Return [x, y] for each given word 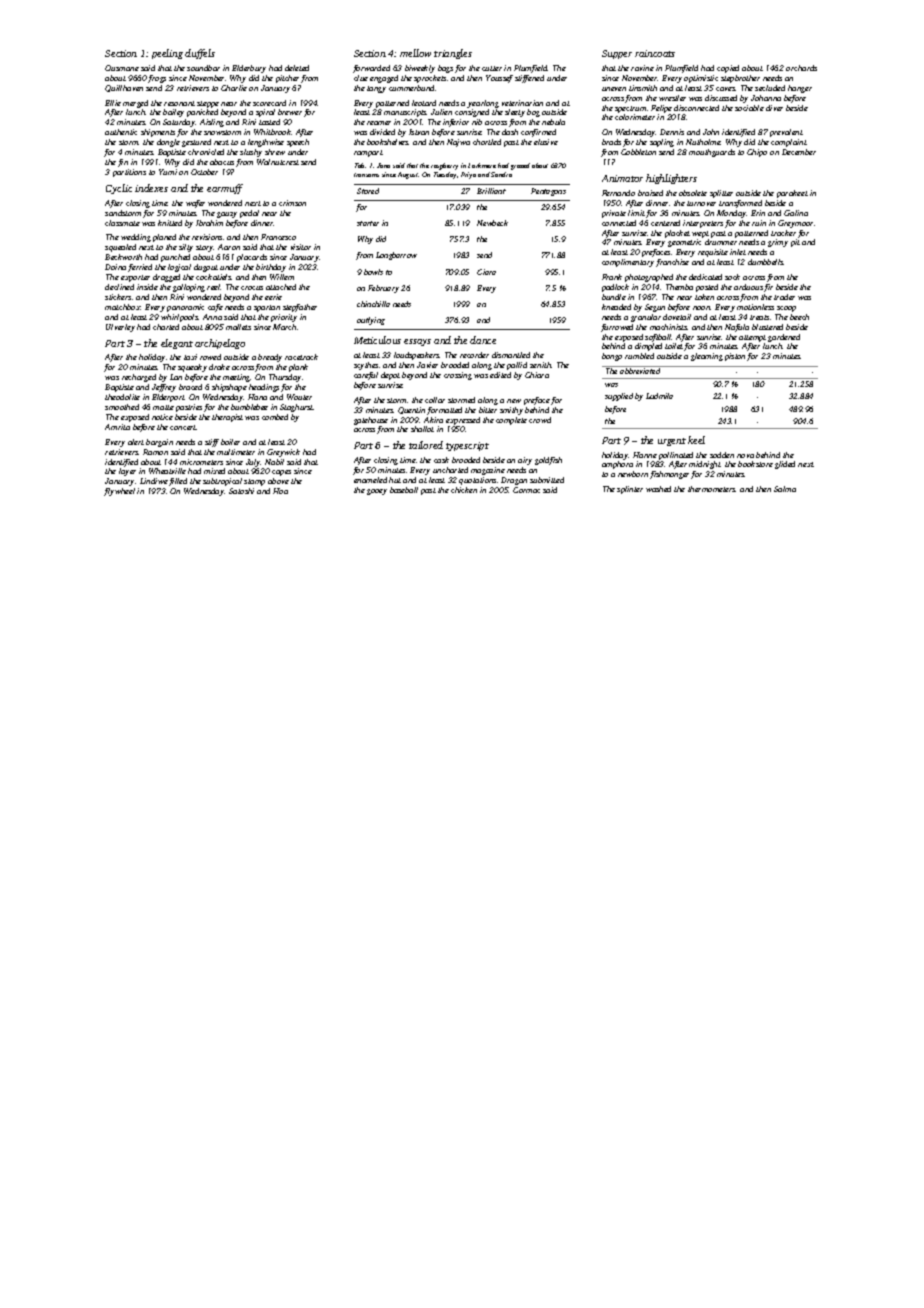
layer [127, 472]
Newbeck [492, 223]
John [711, 132]
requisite [713, 253]
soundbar [203, 68]
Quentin [411, 410]
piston [735, 357]
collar [435, 400]
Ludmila [659, 396]
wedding [136, 238]
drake [219, 367]
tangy [376, 89]
